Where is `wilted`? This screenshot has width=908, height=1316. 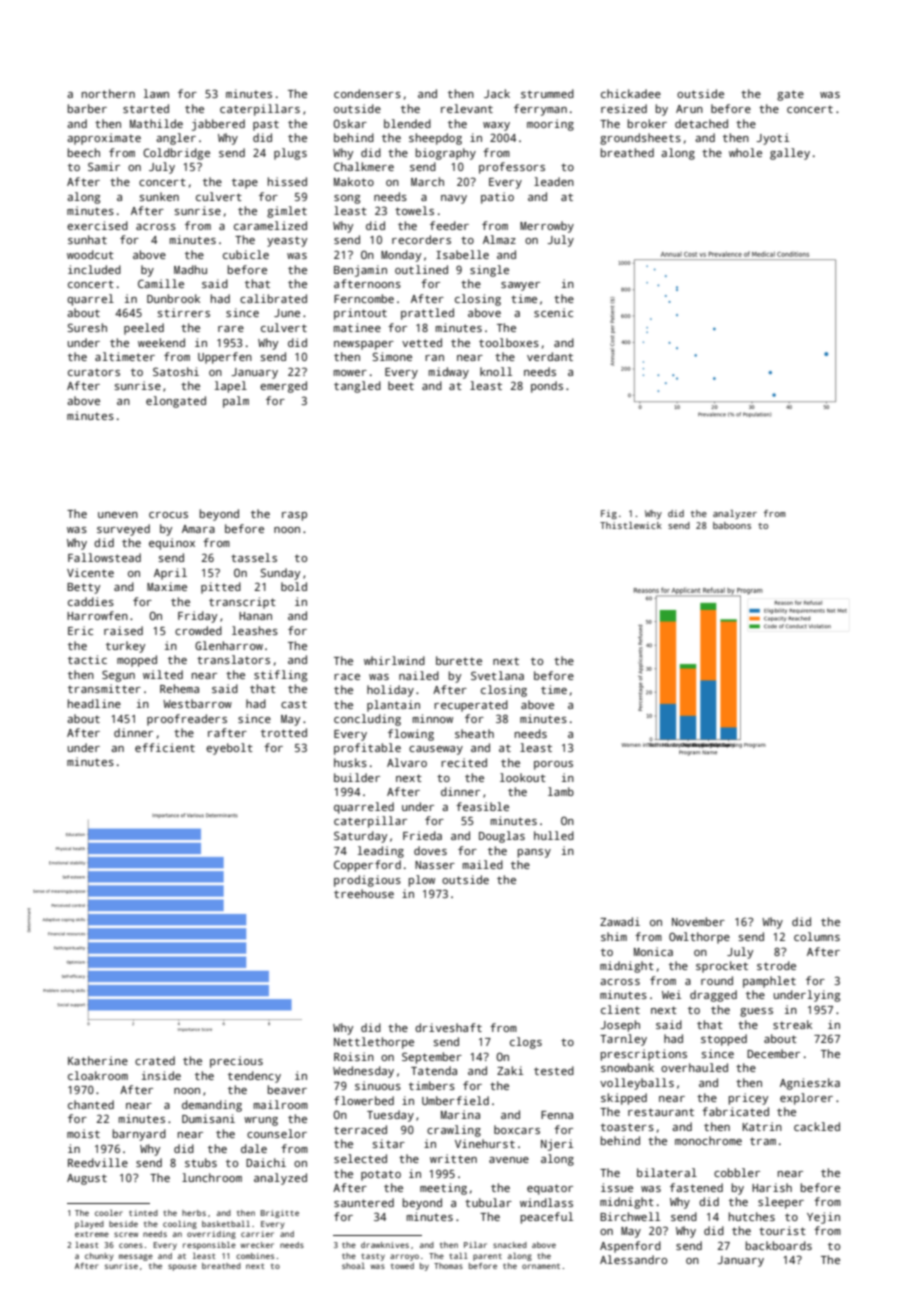
wilted is located at coordinates (163, 674).
